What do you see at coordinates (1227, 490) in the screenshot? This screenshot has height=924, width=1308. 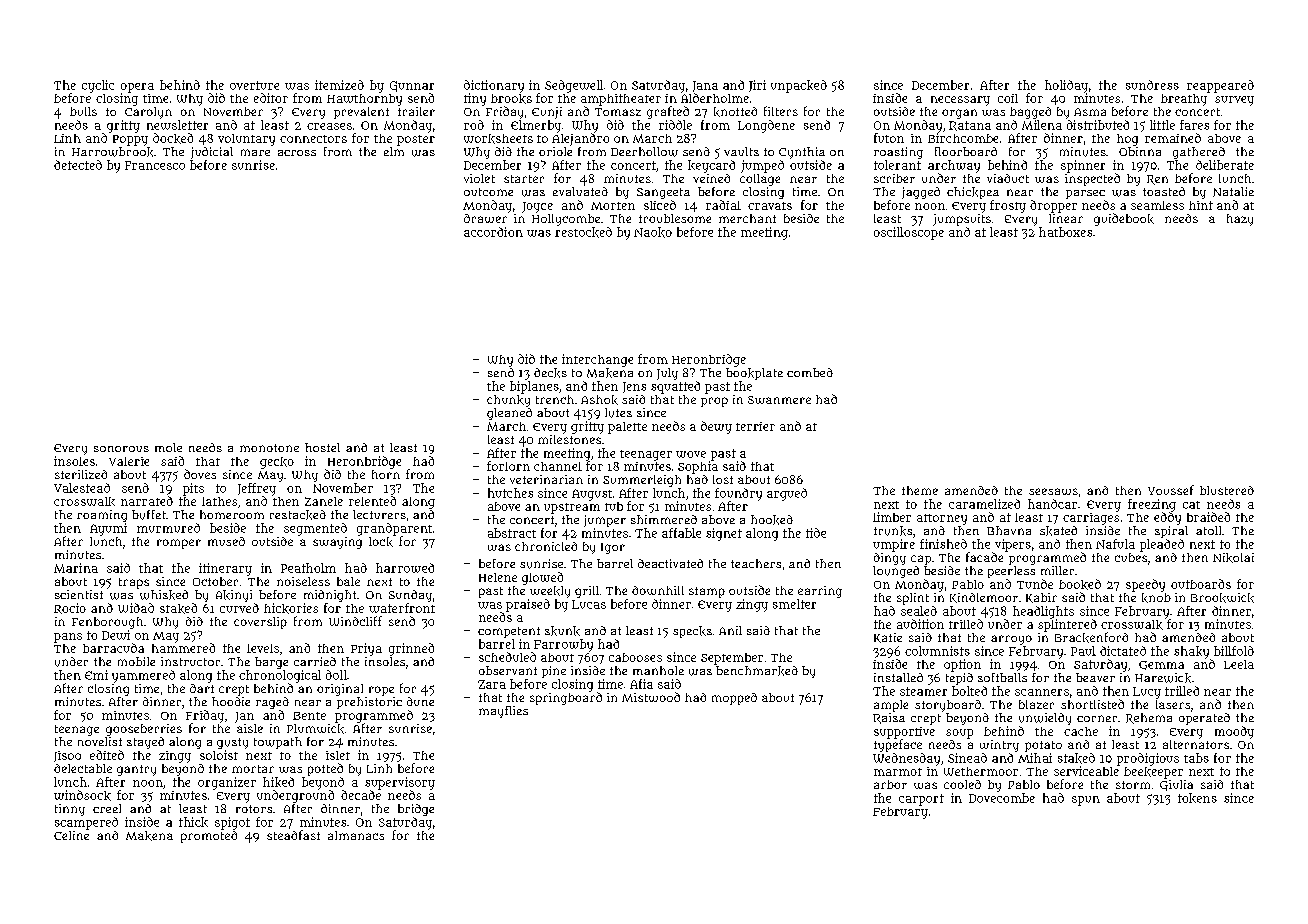 I see `blustered` at bounding box center [1227, 490].
